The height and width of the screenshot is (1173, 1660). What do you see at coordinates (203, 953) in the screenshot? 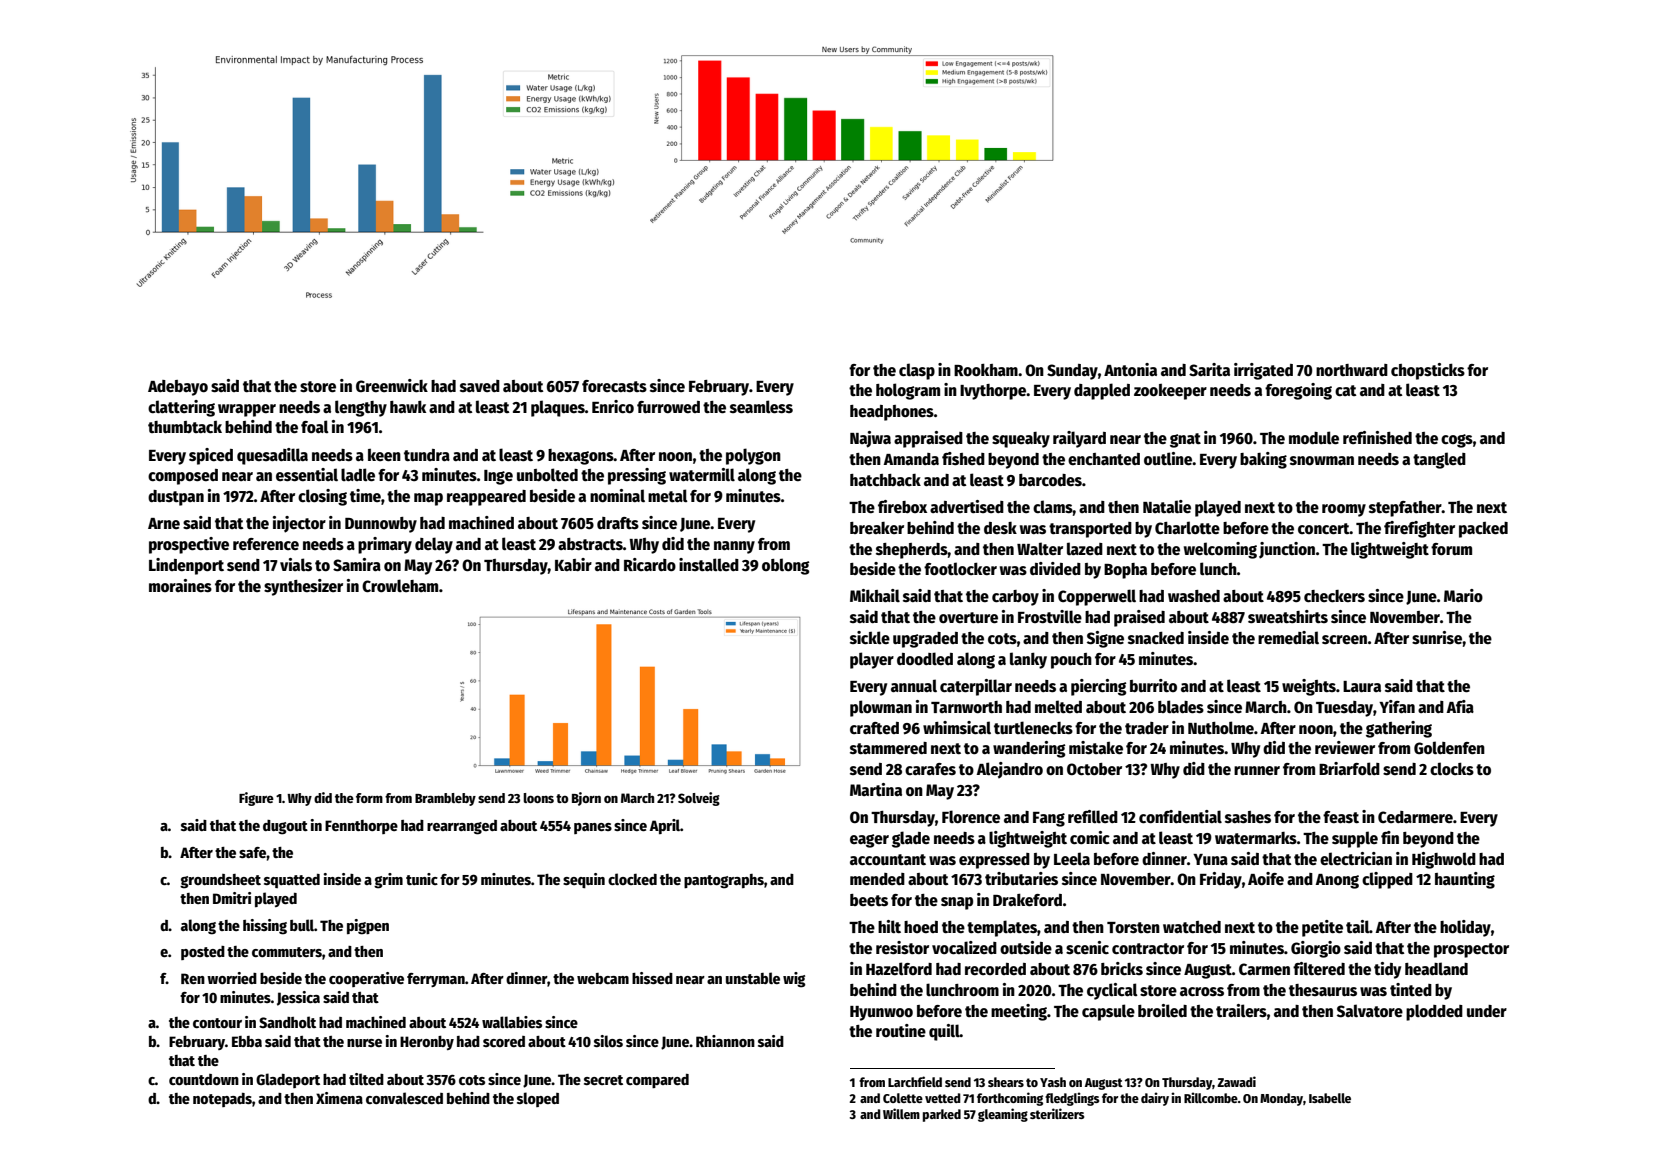
I see `posted` at bounding box center [203, 953].
